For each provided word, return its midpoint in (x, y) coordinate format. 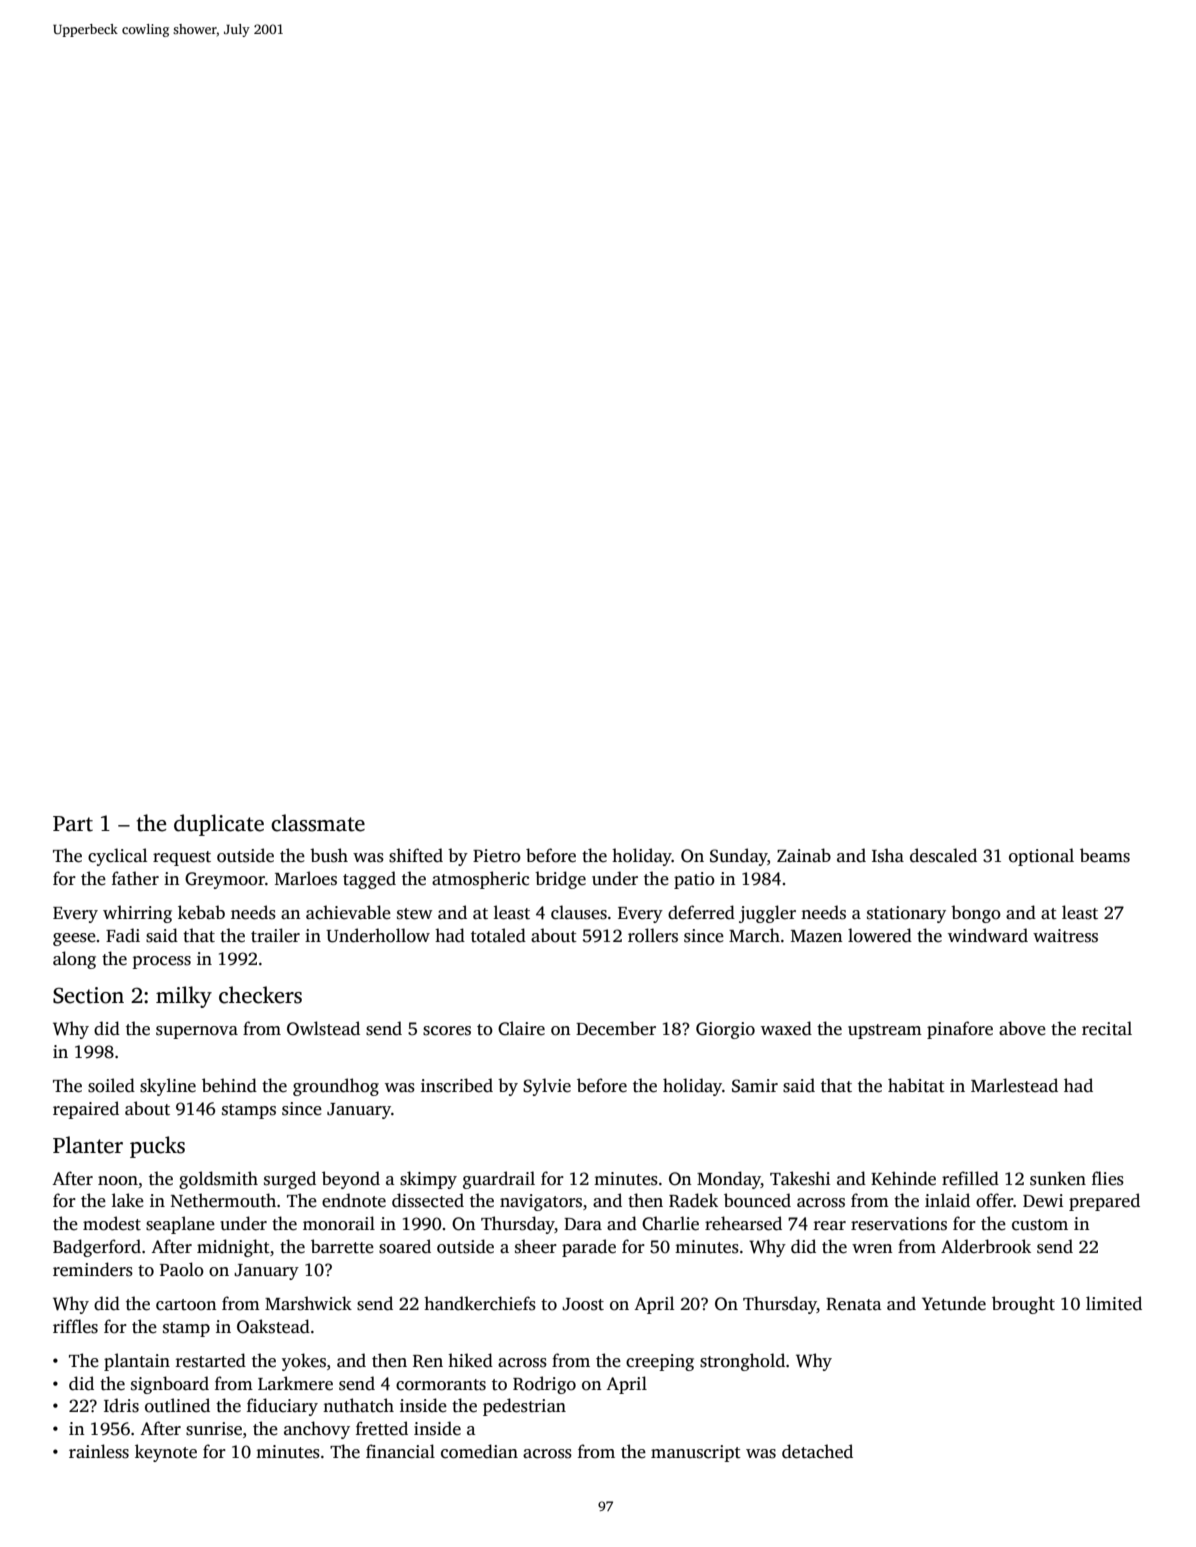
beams (1105, 855)
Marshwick (308, 1303)
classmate (318, 823)
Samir (755, 1086)
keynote (166, 1453)
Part (73, 824)
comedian (479, 1451)
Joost (583, 1304)
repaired (86, 1110)
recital (1107, 1028)
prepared (1104, 1202)
